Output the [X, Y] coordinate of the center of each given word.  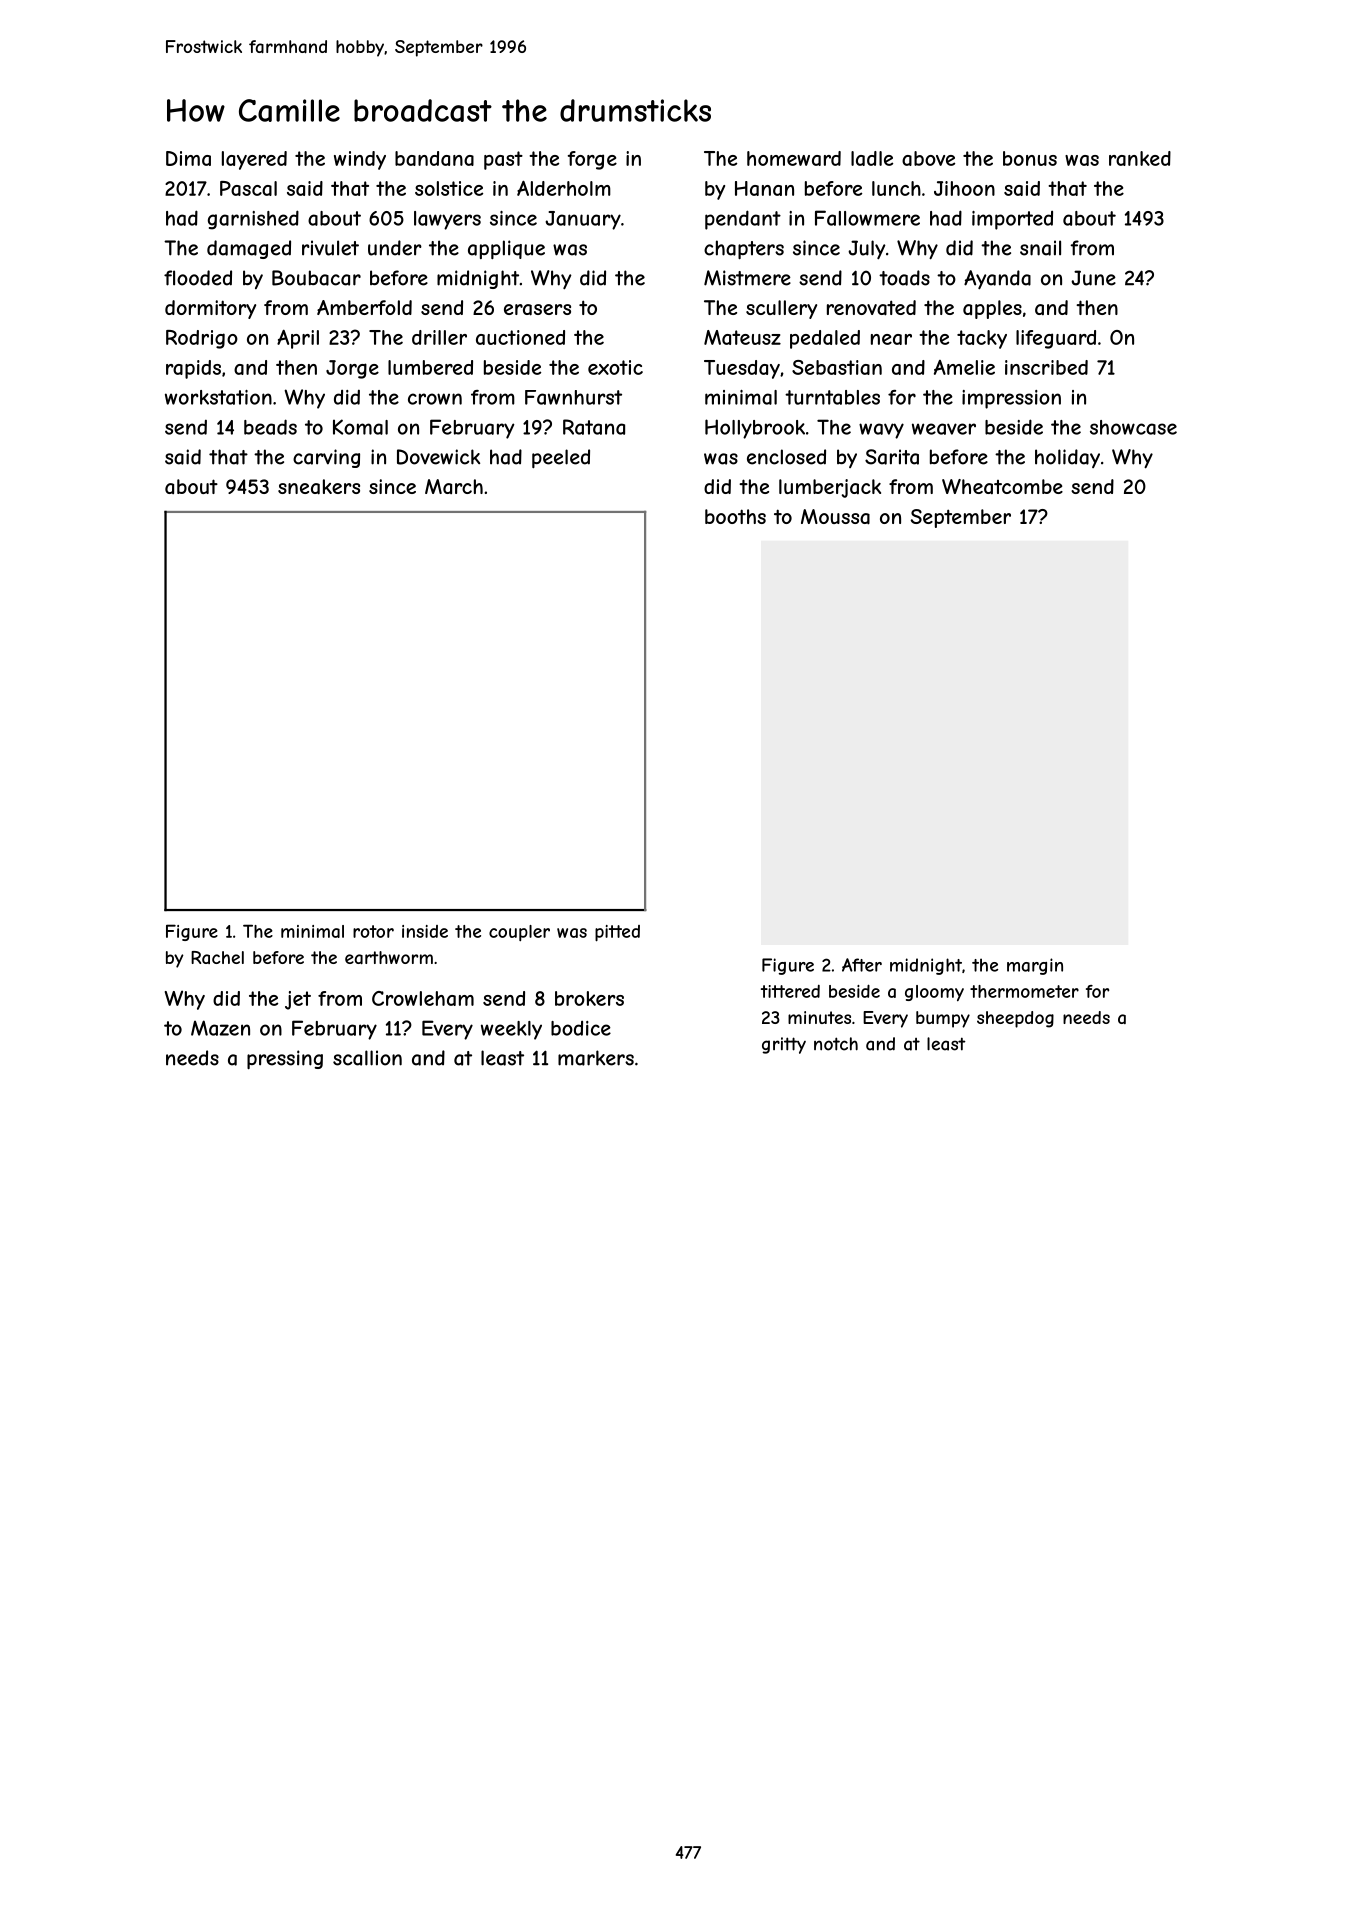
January [583, 220]
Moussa [835, 517]
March [454, 486]
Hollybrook [755, 429]
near [891, 339]
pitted [617, 933]
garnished [253, 220]
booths [735, 516]
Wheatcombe [1002, 486]
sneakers [319, 487]
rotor [373, 931]
